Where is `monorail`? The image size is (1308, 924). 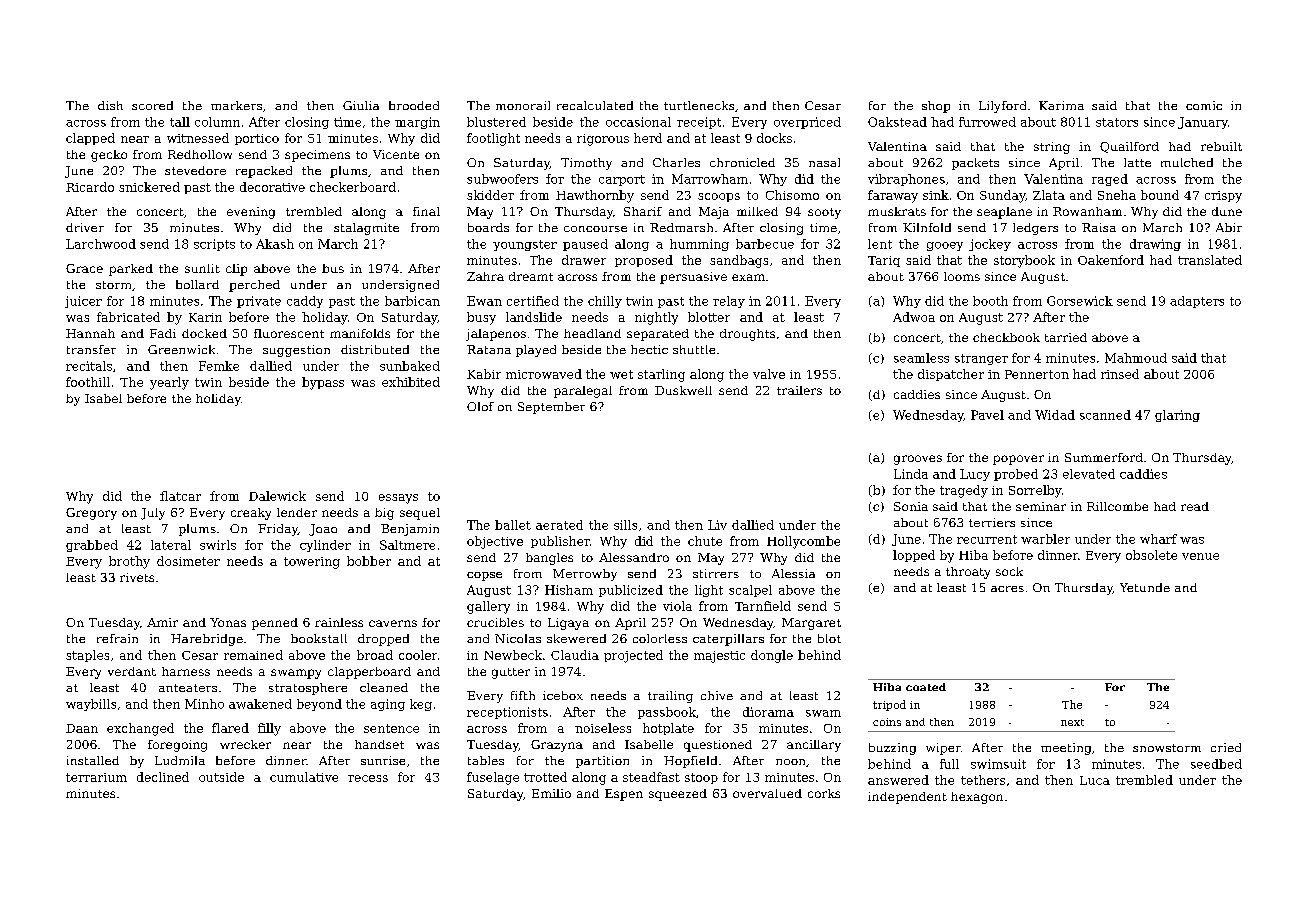 monorail is located at coordinates (523, 105).
